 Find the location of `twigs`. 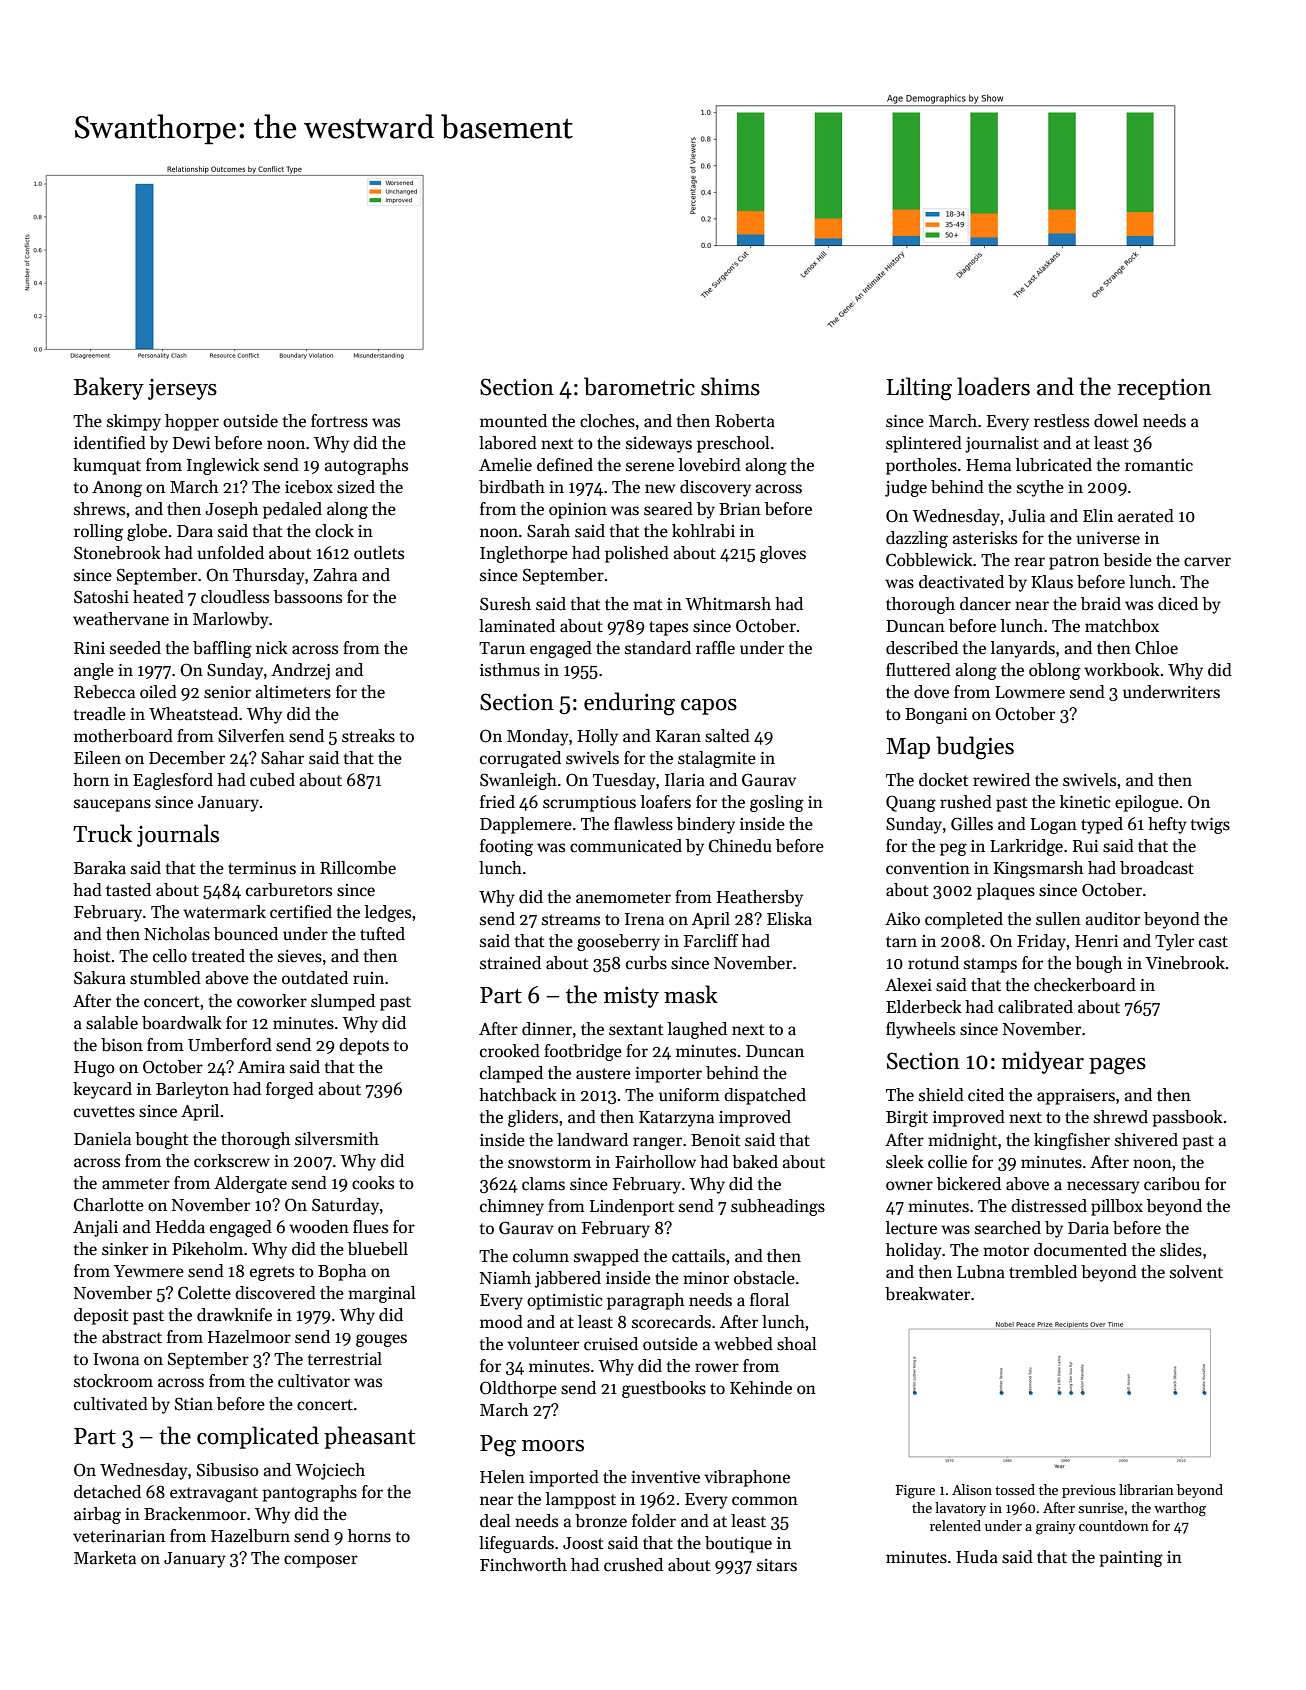

twigs is located at coordinates (1210, 826).
